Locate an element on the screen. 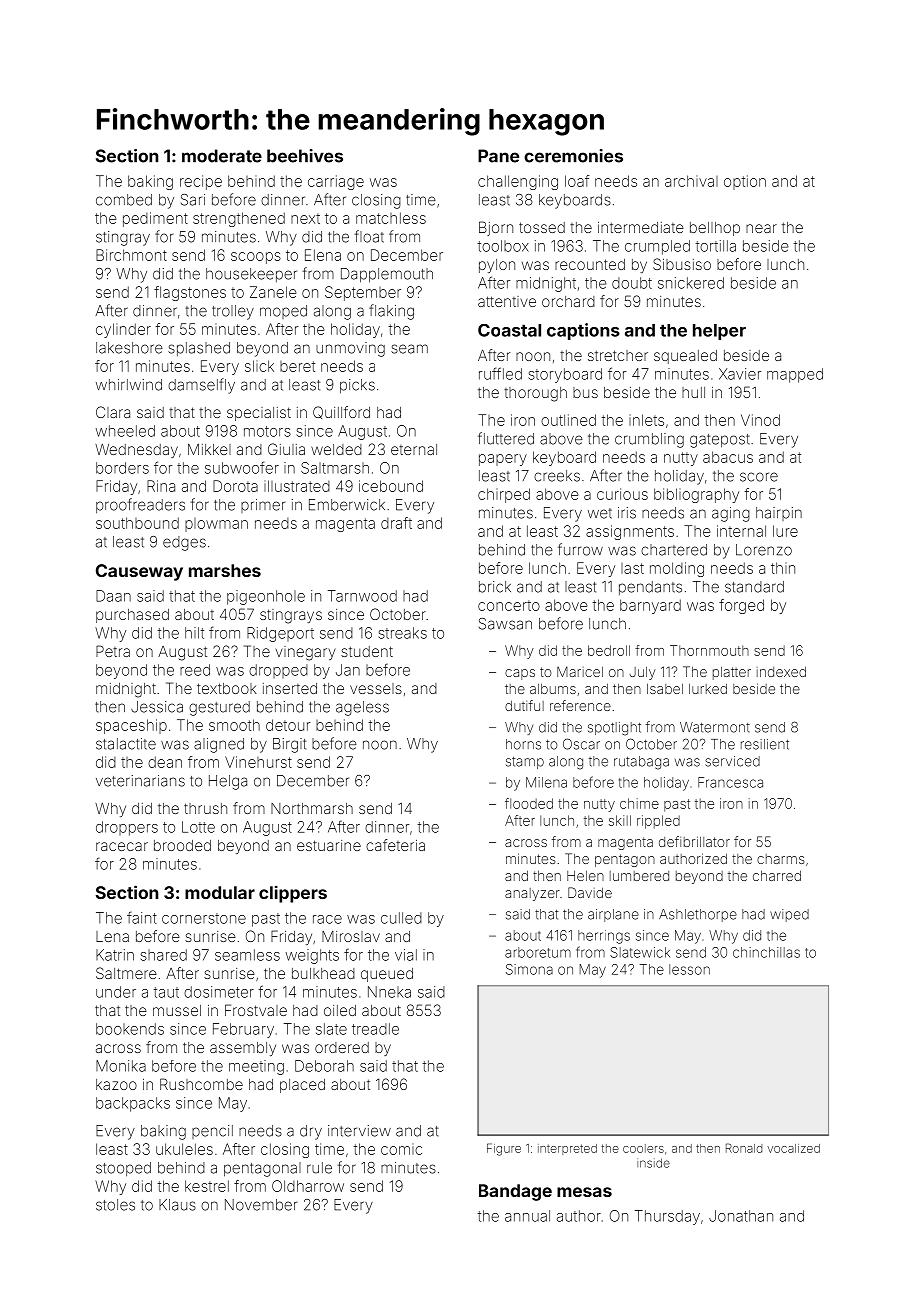 The image size is (924, 1308). stooped is located at coordinates (123, 1169).
